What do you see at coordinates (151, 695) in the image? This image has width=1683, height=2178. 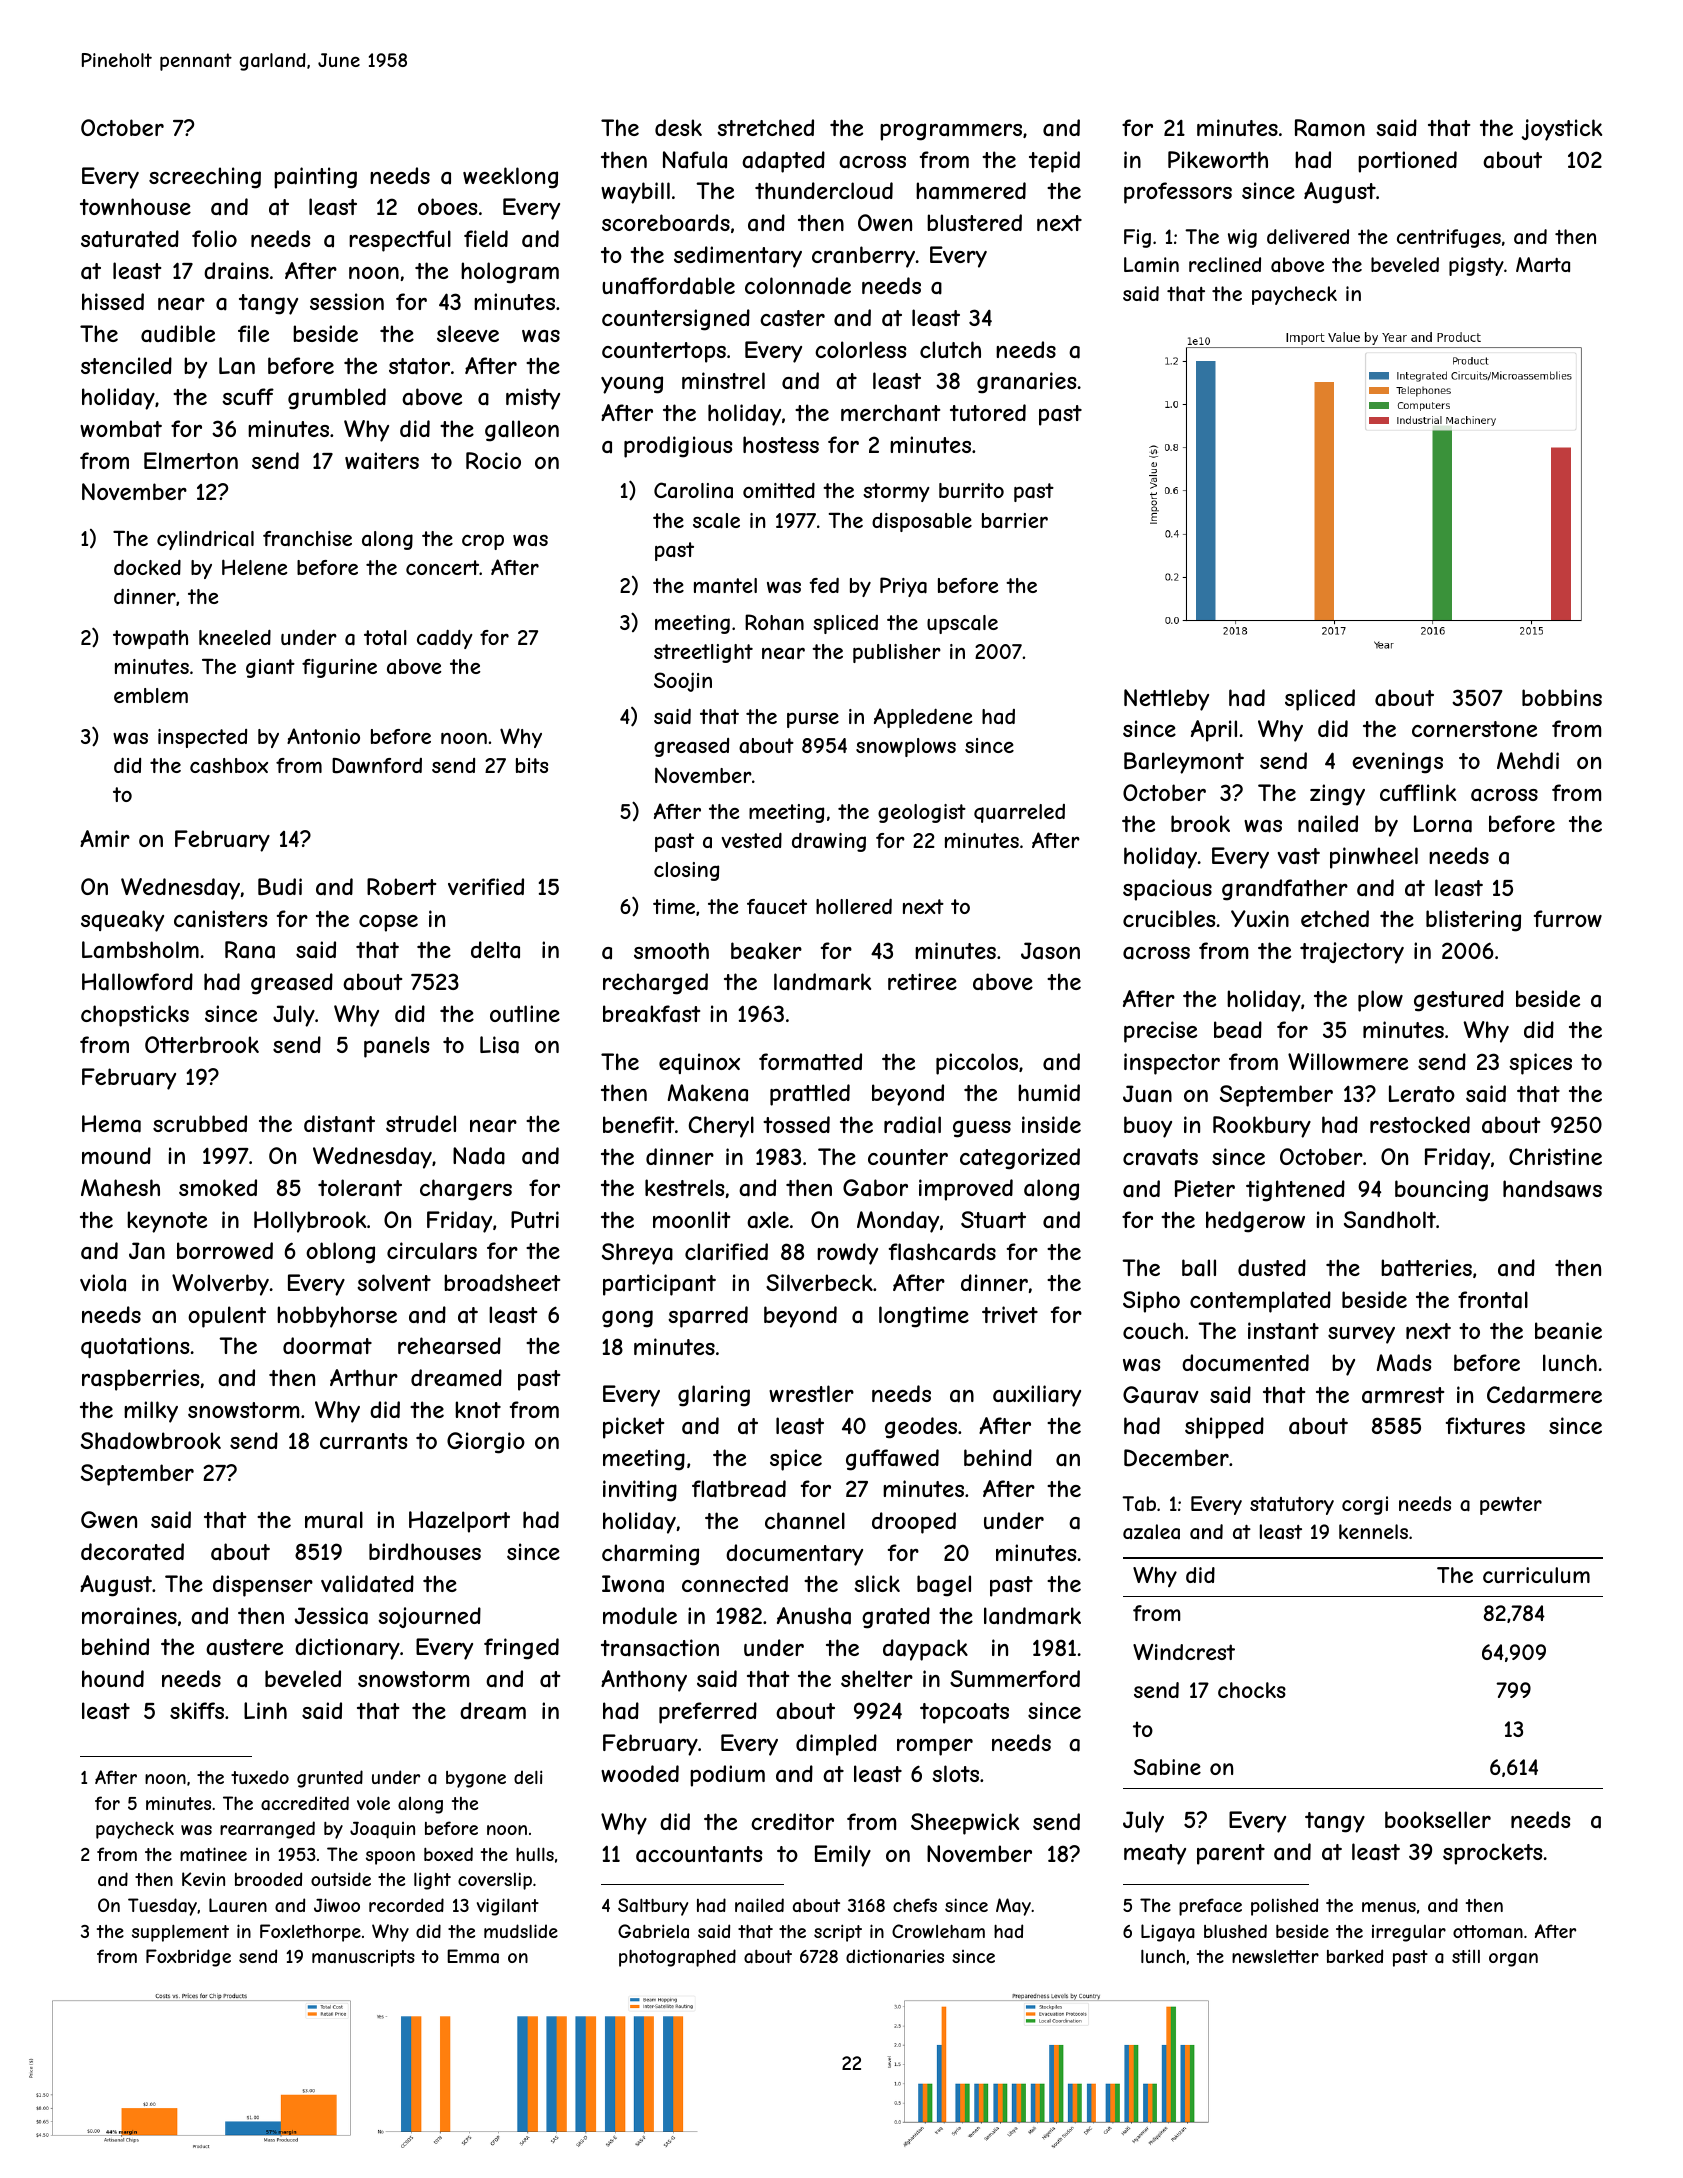 I see `emblem` at bounding box center [151, 695].
